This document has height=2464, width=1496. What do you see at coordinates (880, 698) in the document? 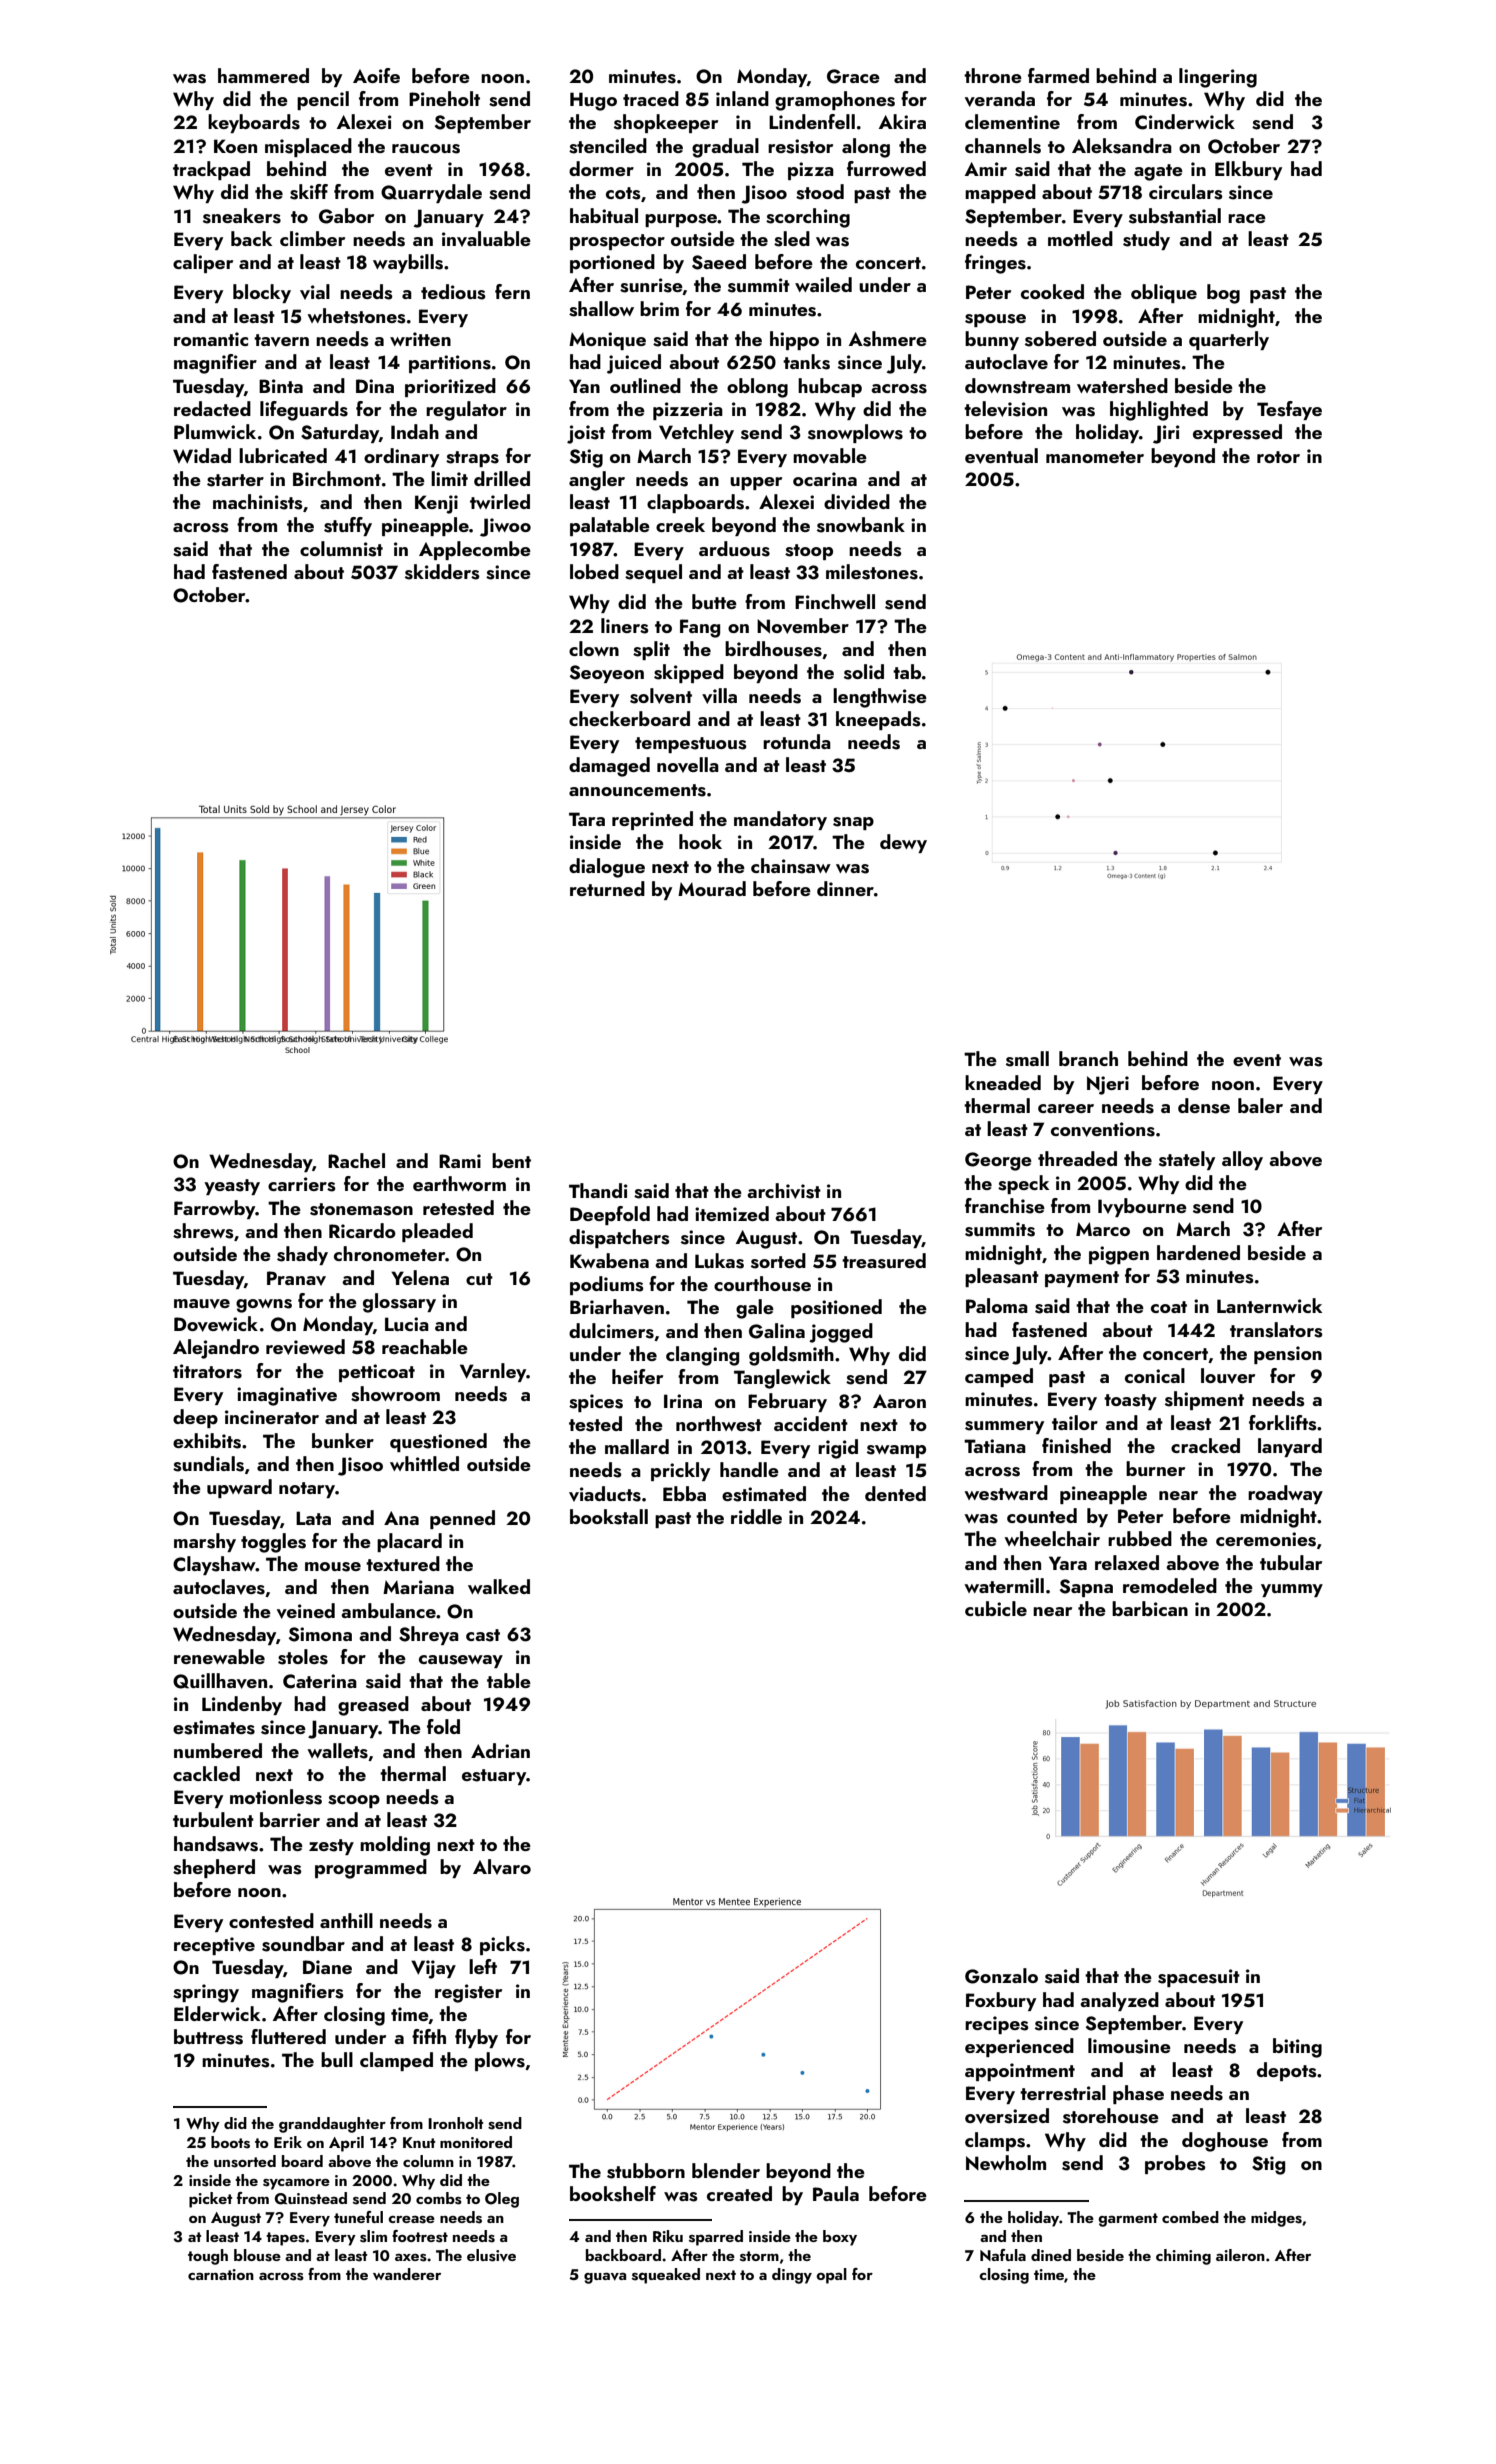
I see `lengthwise` at bounding box center [880, 698].
